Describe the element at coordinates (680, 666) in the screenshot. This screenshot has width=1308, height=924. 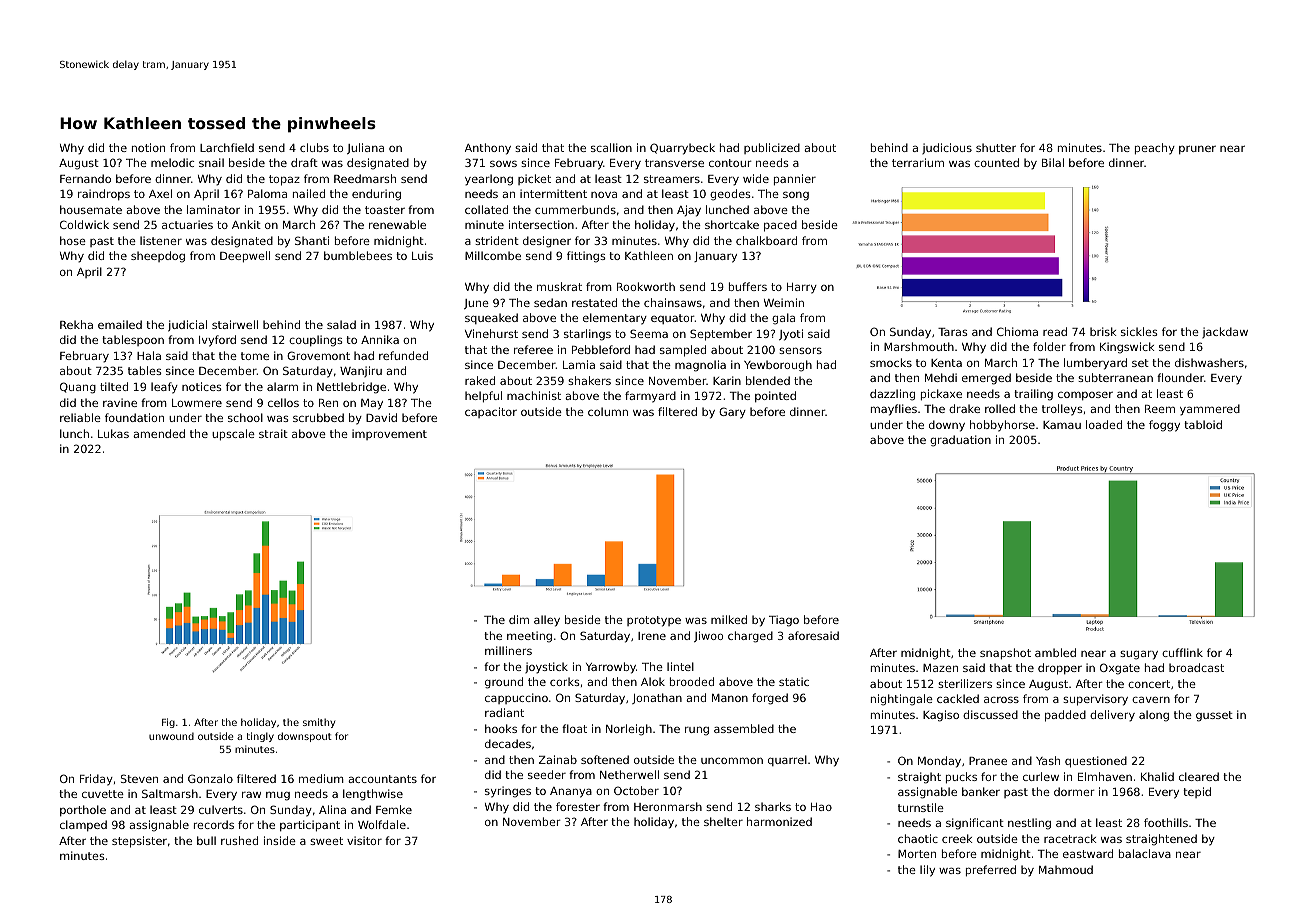
I see `lintel` at that location.
